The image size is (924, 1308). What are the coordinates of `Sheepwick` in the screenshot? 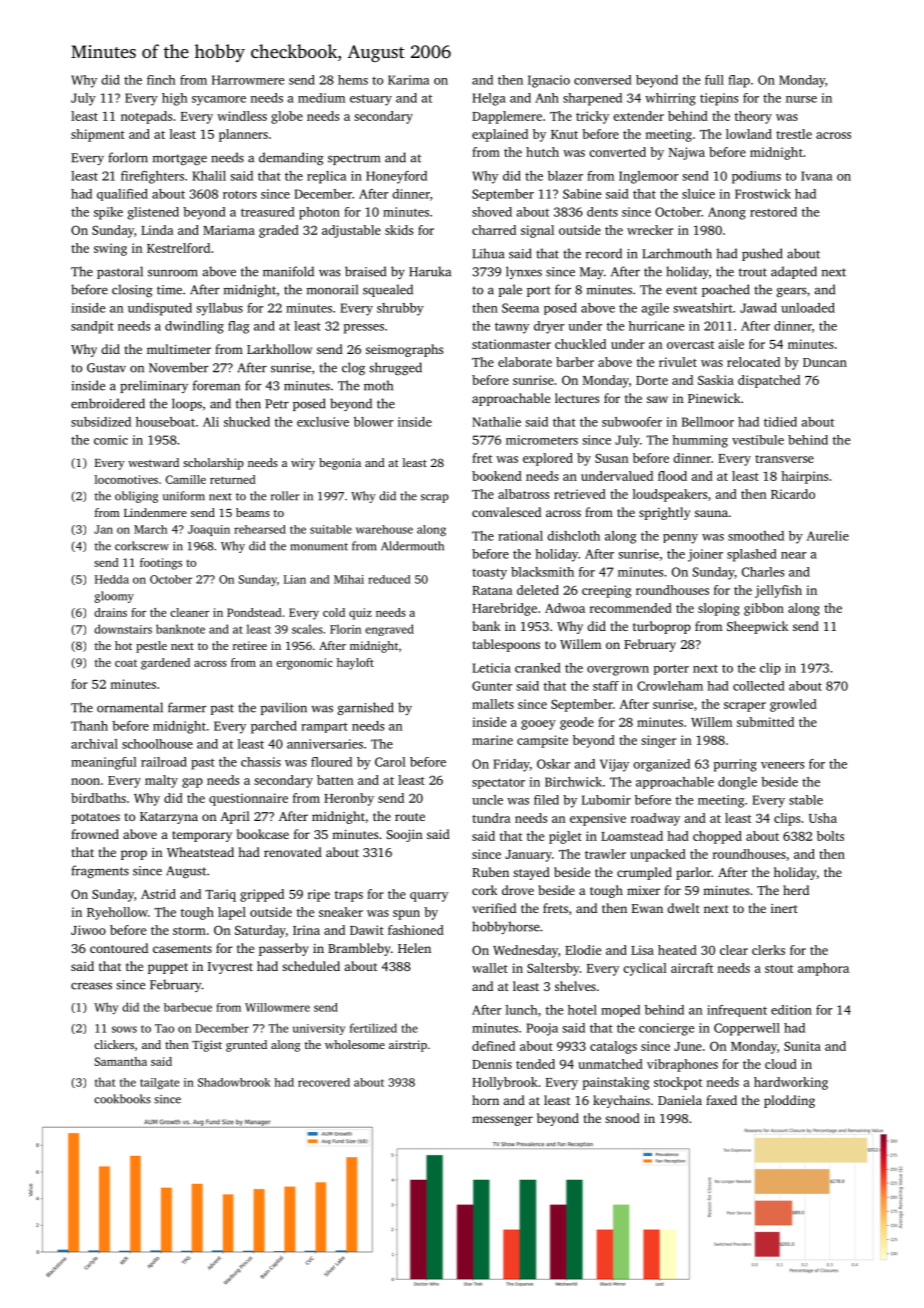 It's located at (757, 627).
